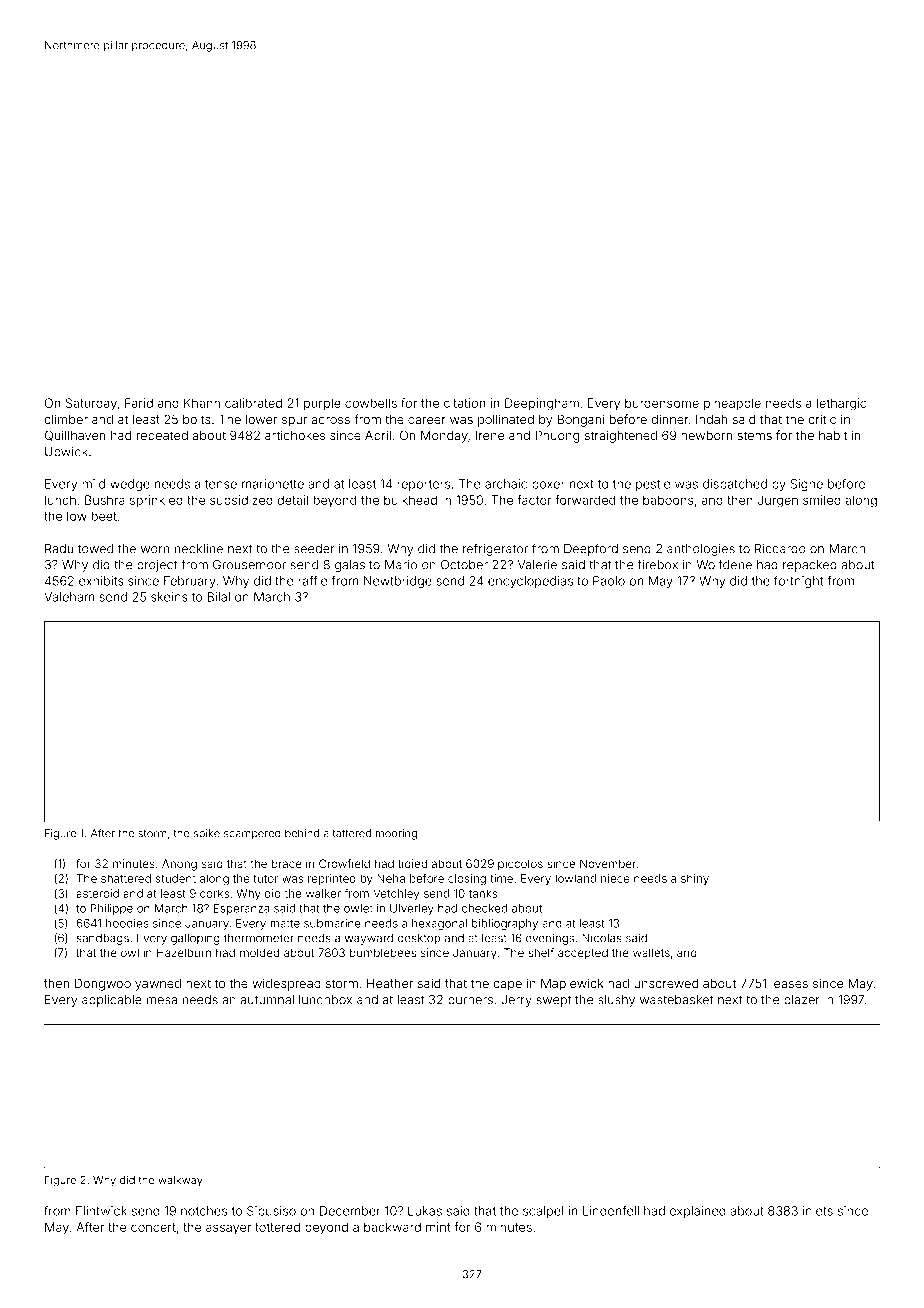 This image has height=1308, width=924. I want to click on purple, so click(322, 404).
